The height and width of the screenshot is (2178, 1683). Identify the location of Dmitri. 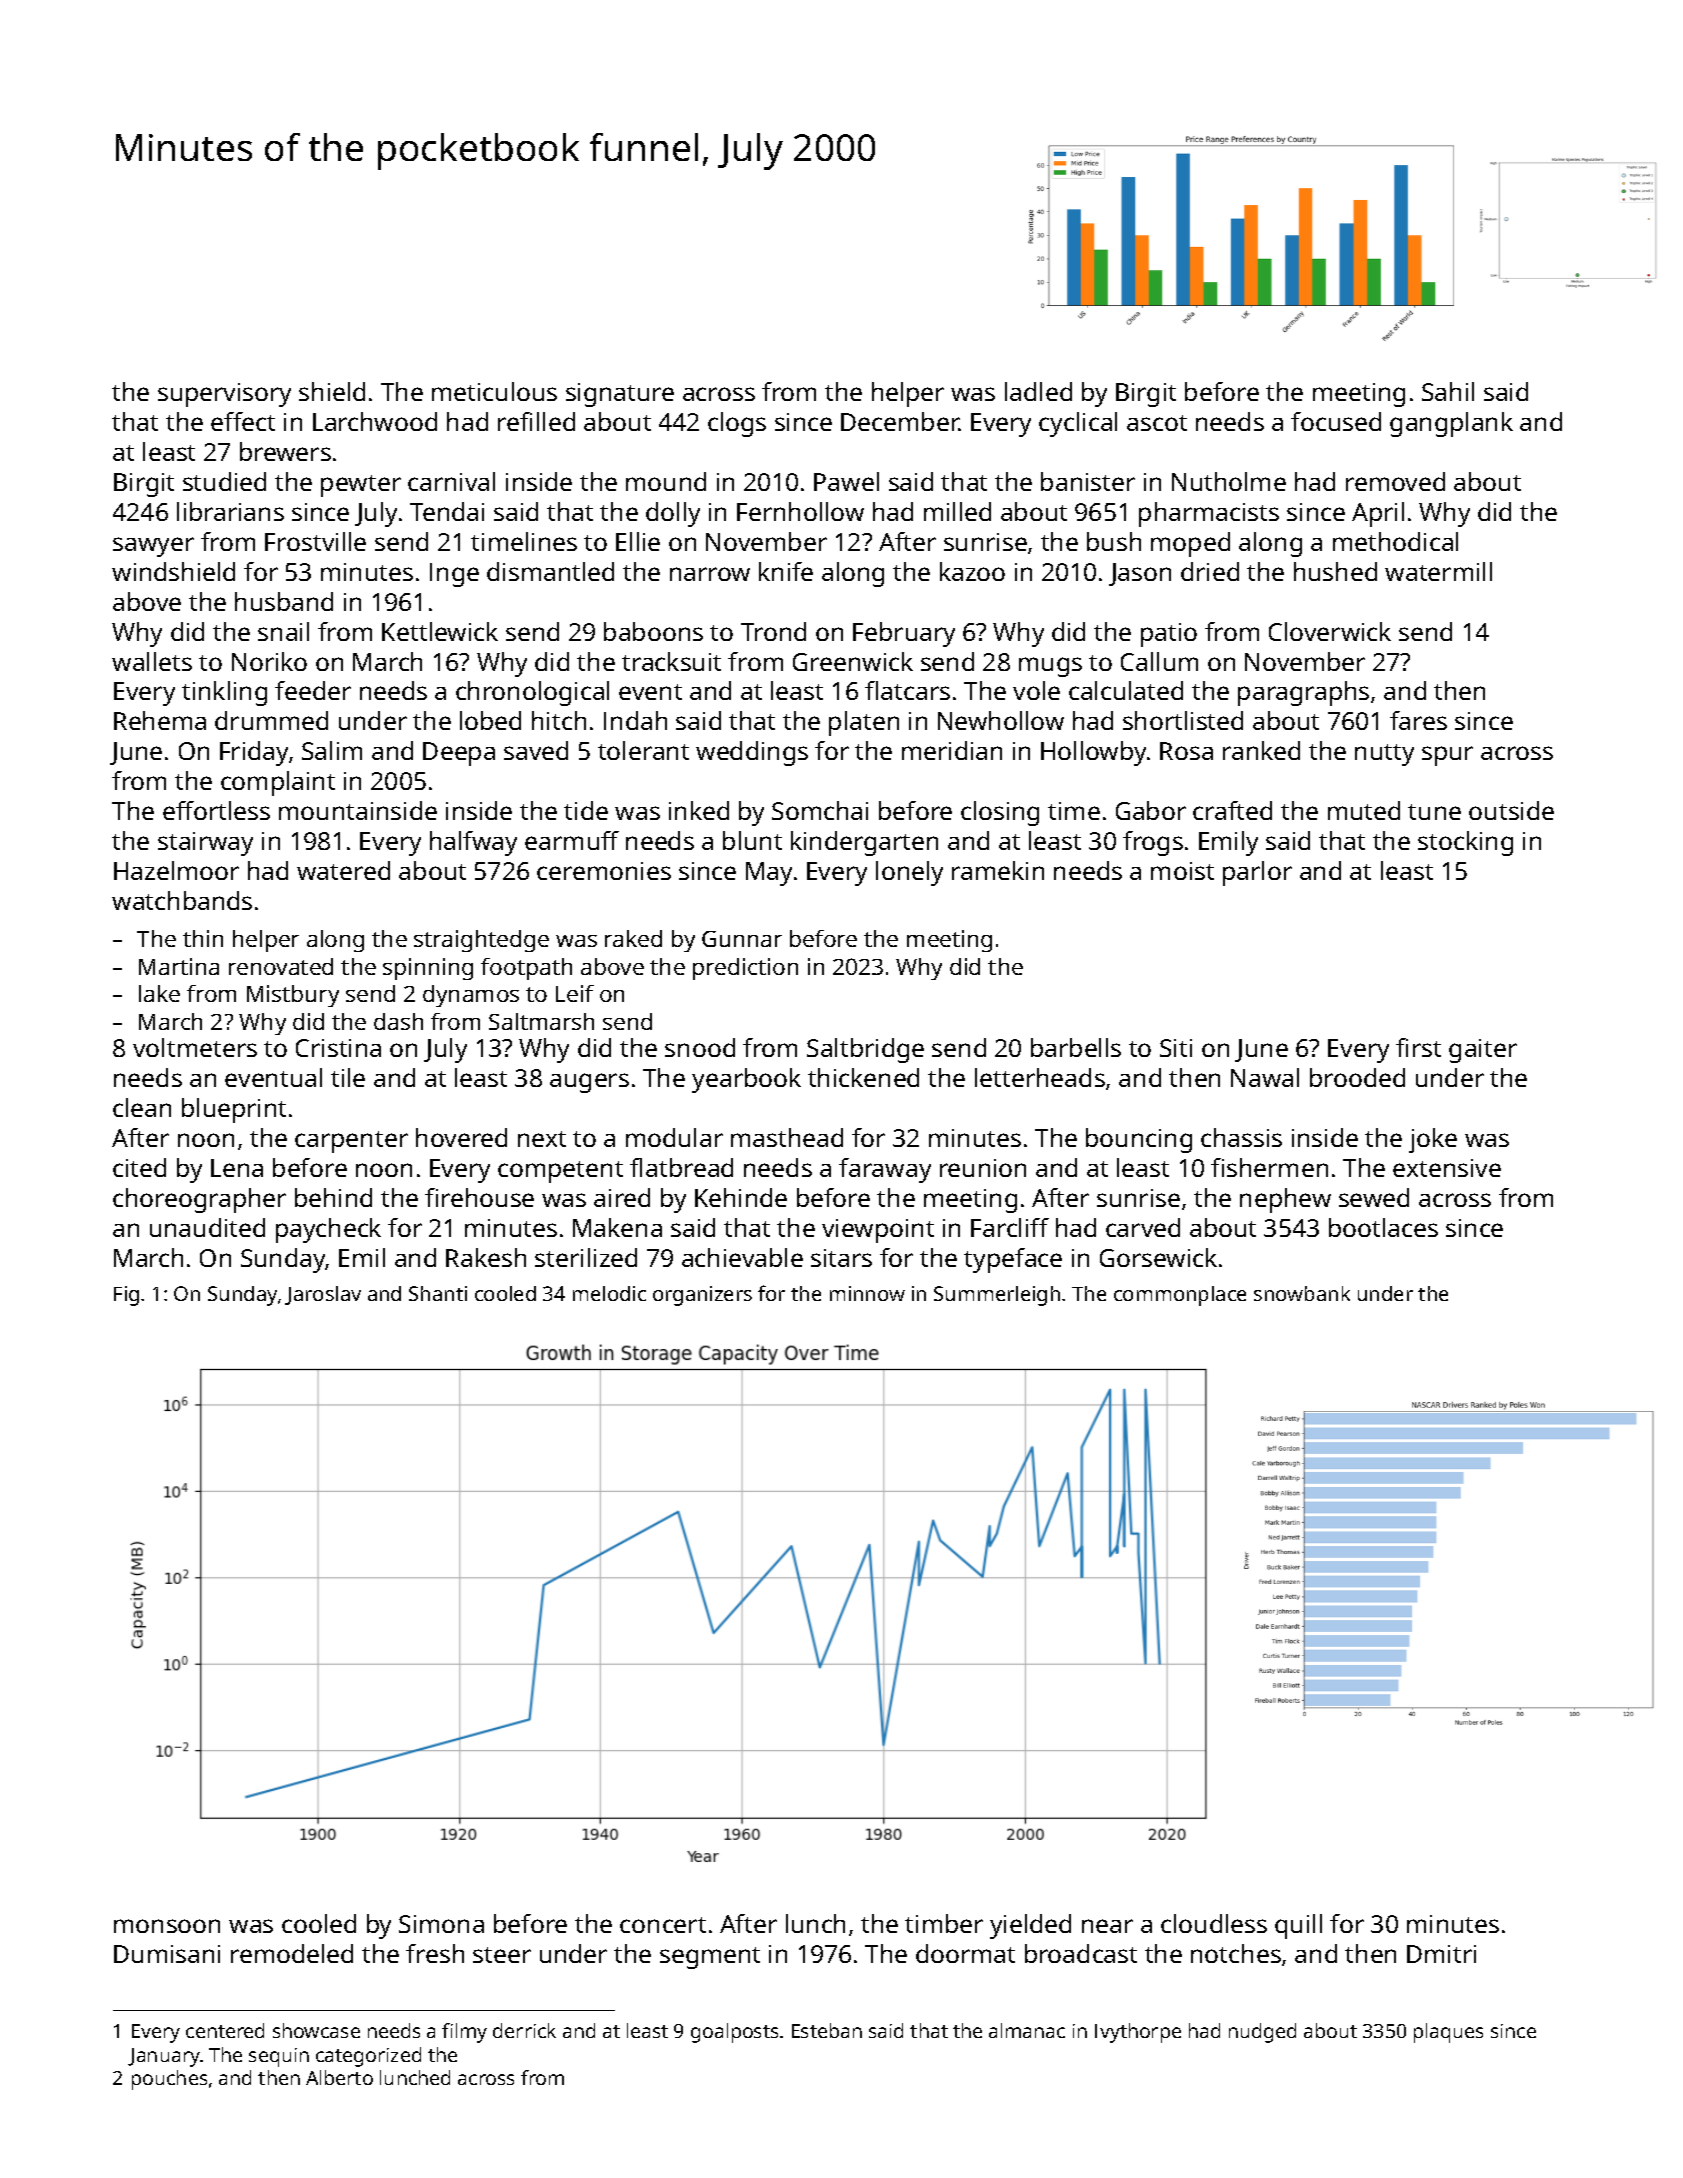
(1441, 1954).
